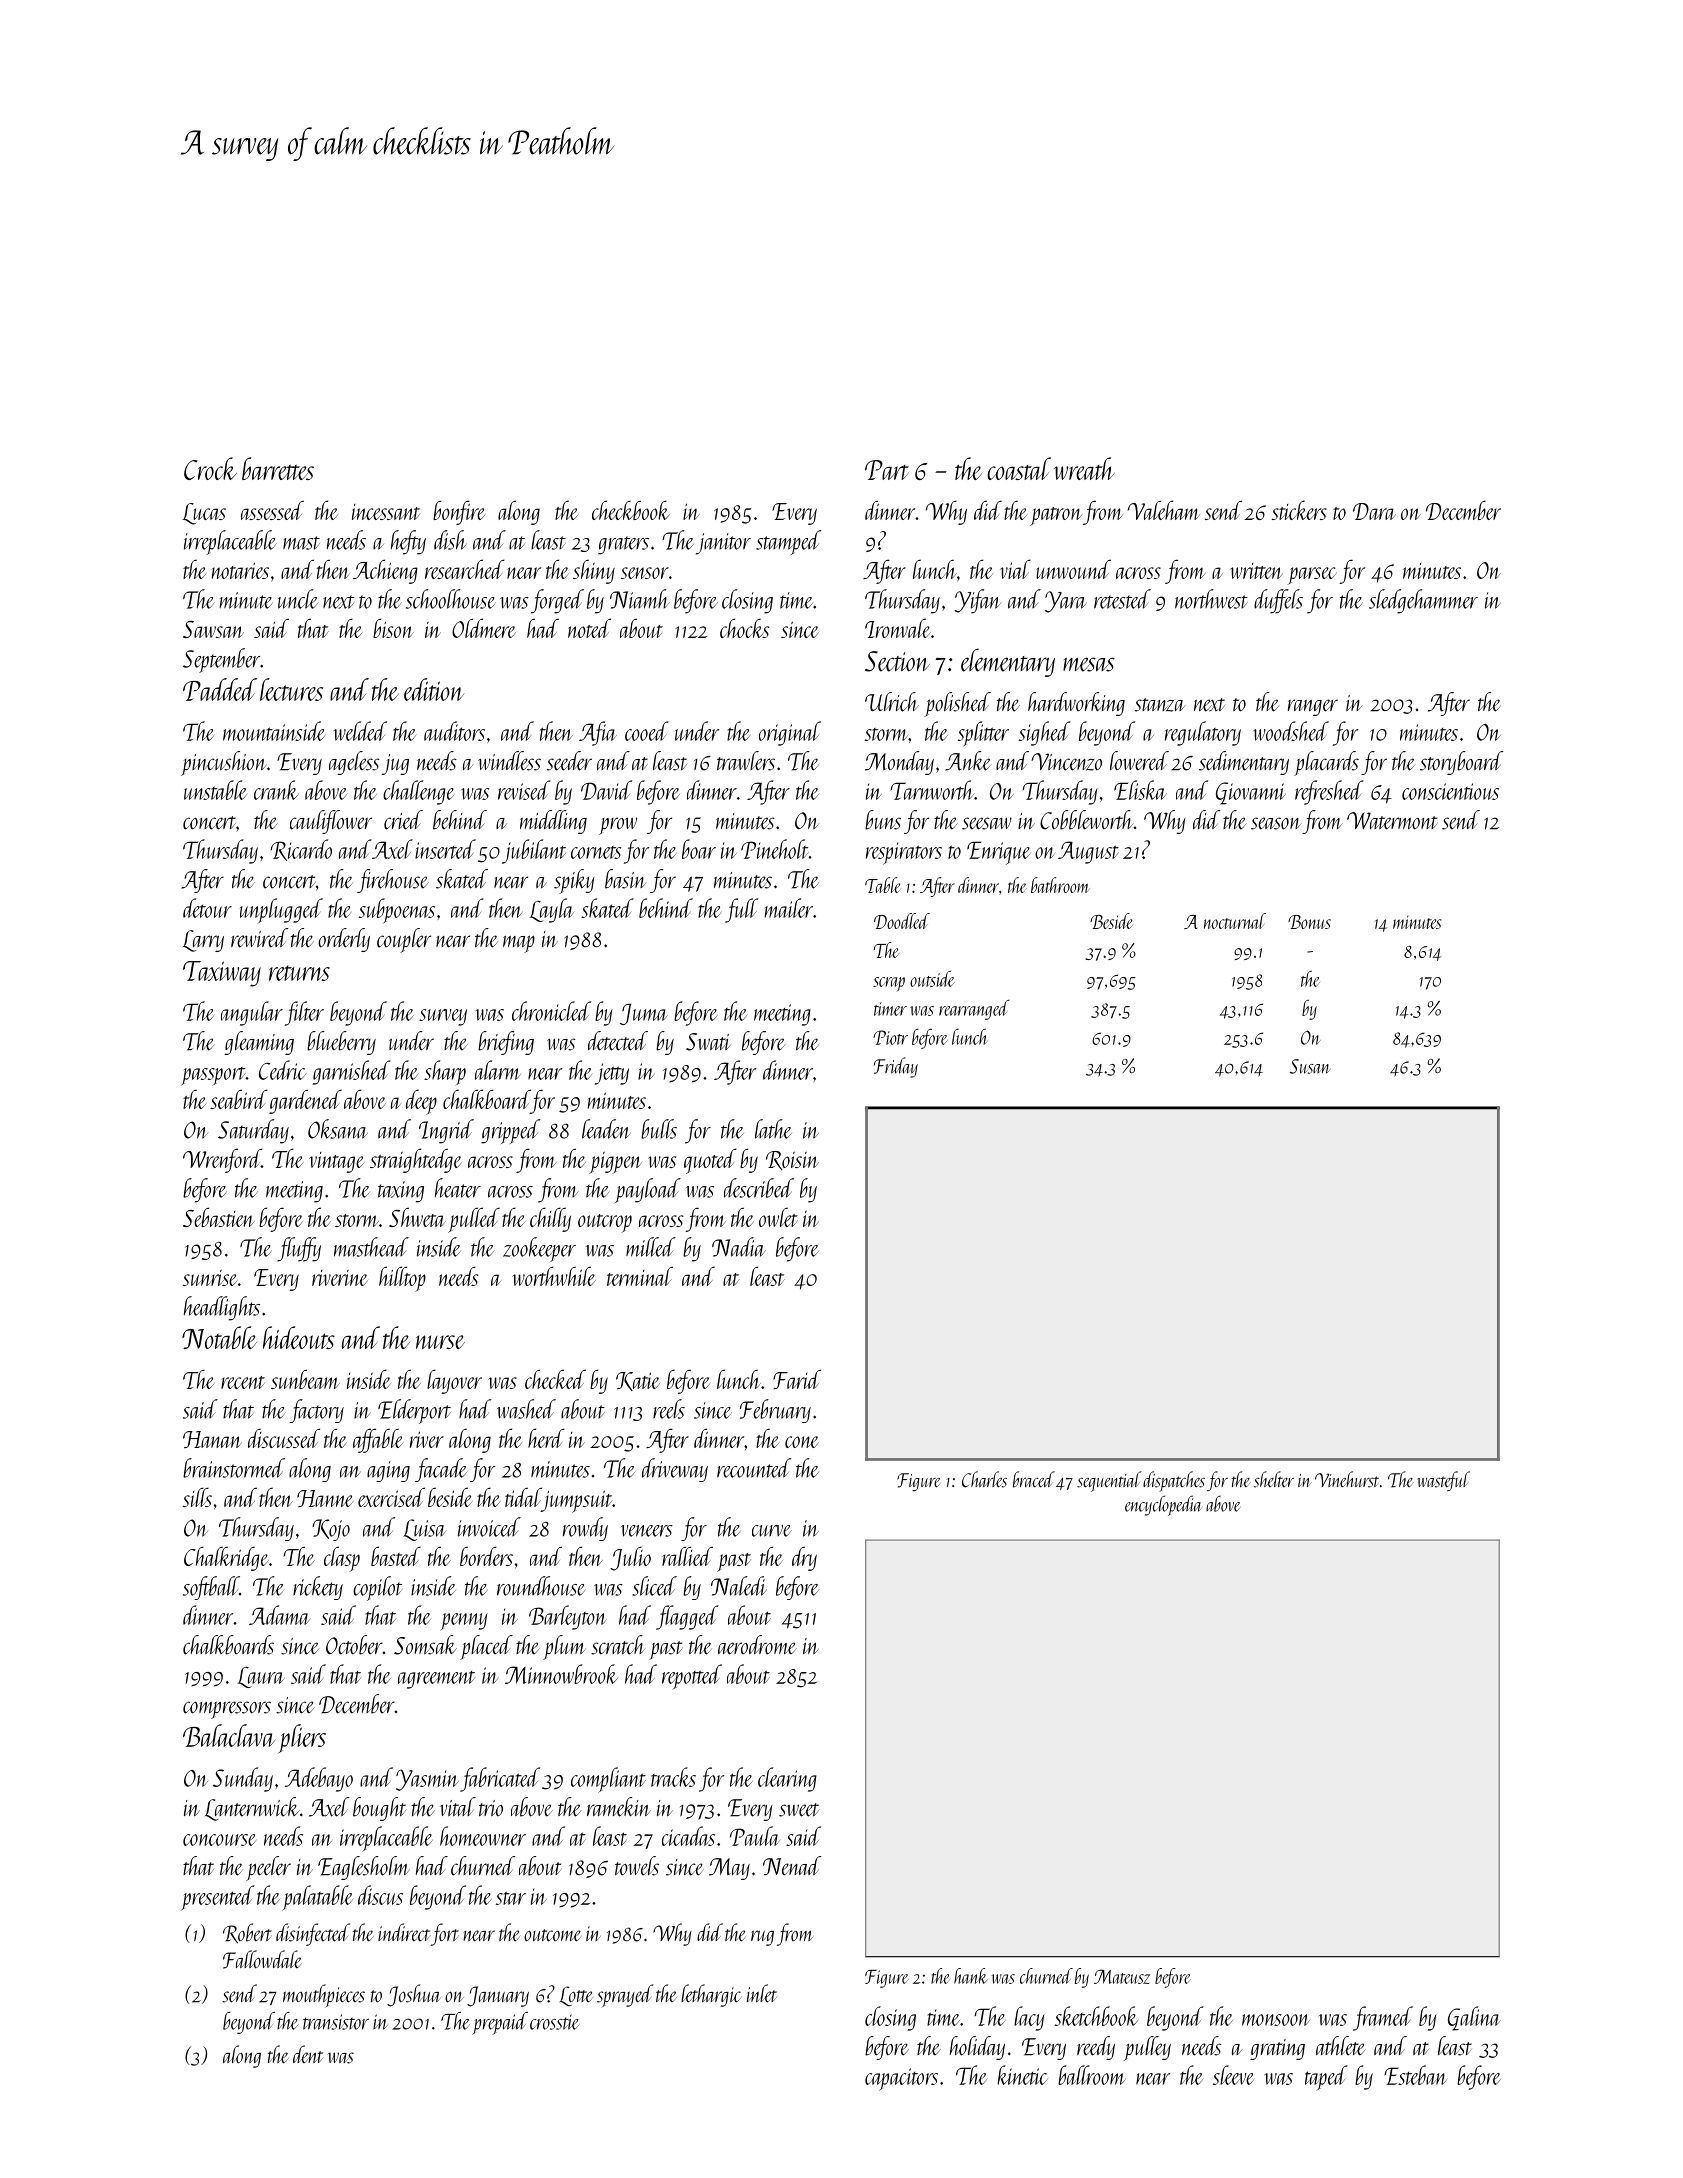 The height and width of the page is (2178, 1683). Describe the element at coordinates (778, 1217) in the page. I see `owlet` at that location.
